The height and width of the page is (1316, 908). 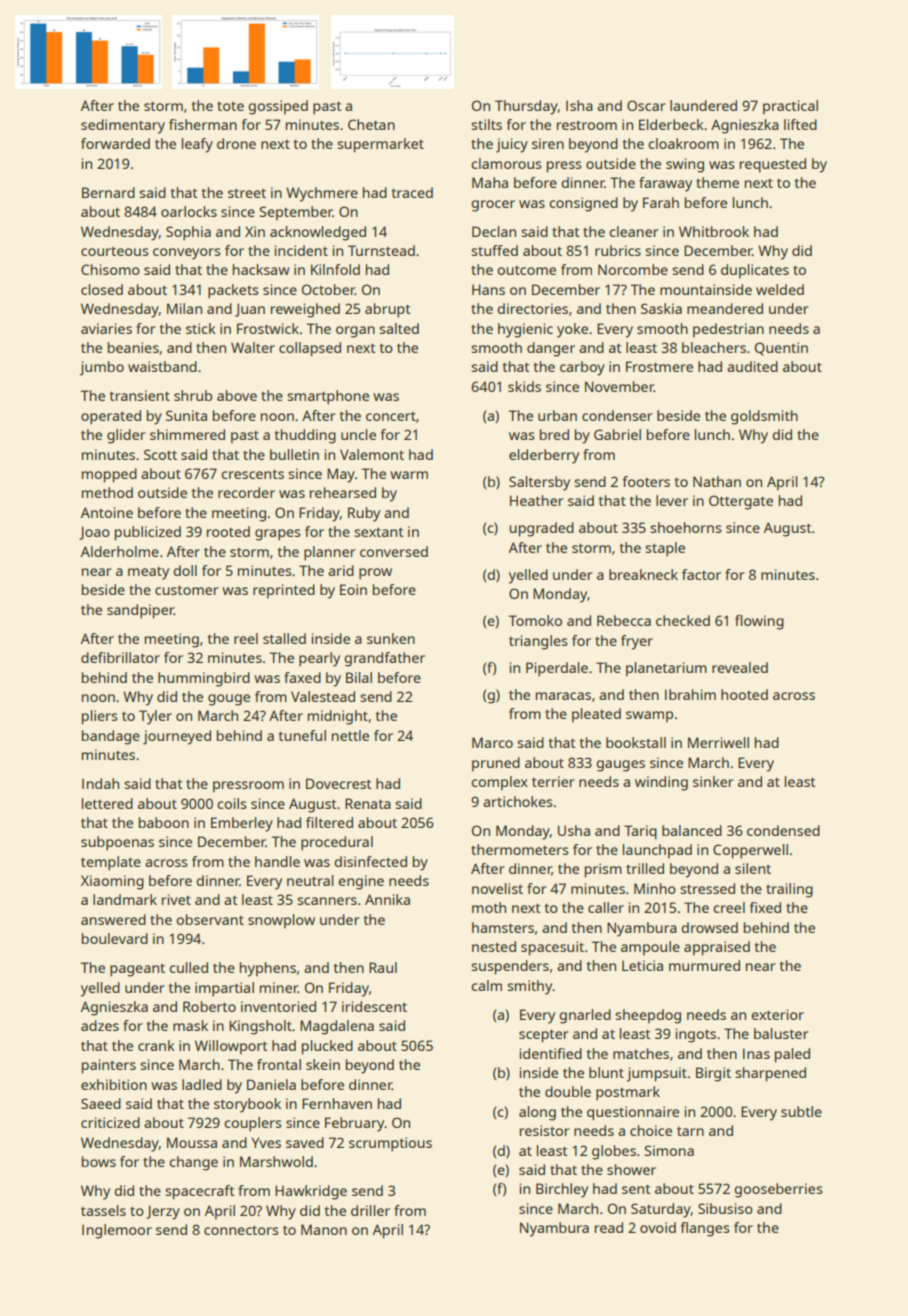 What do you see at coordinates (100, 1025) in the page?
I see `adzes` at bounding box center [100, 1025].
